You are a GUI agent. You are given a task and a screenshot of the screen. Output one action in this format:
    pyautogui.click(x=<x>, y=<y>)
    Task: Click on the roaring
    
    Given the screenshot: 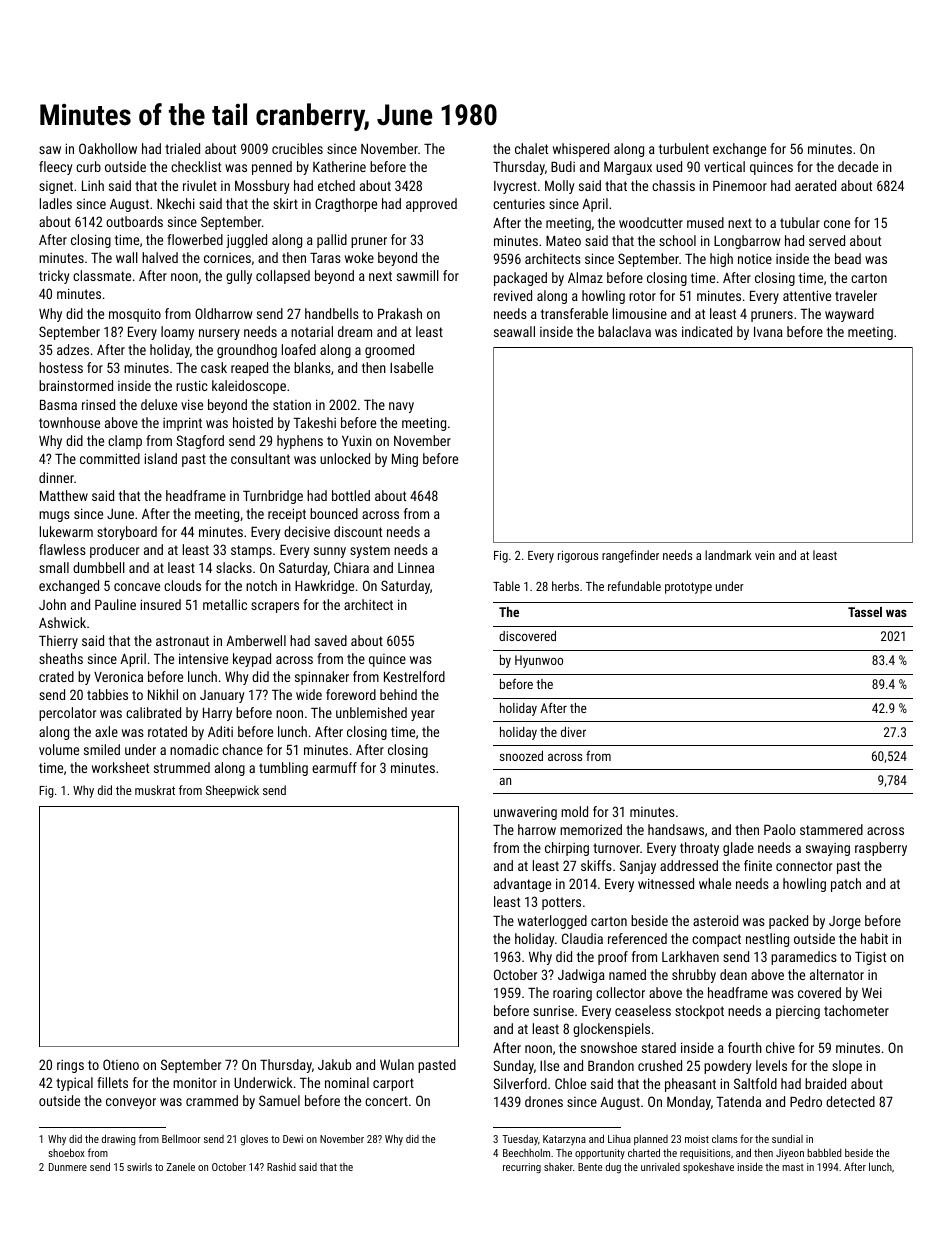 What is the action you would take?
    pyautogui.click(x=572, y=994)
